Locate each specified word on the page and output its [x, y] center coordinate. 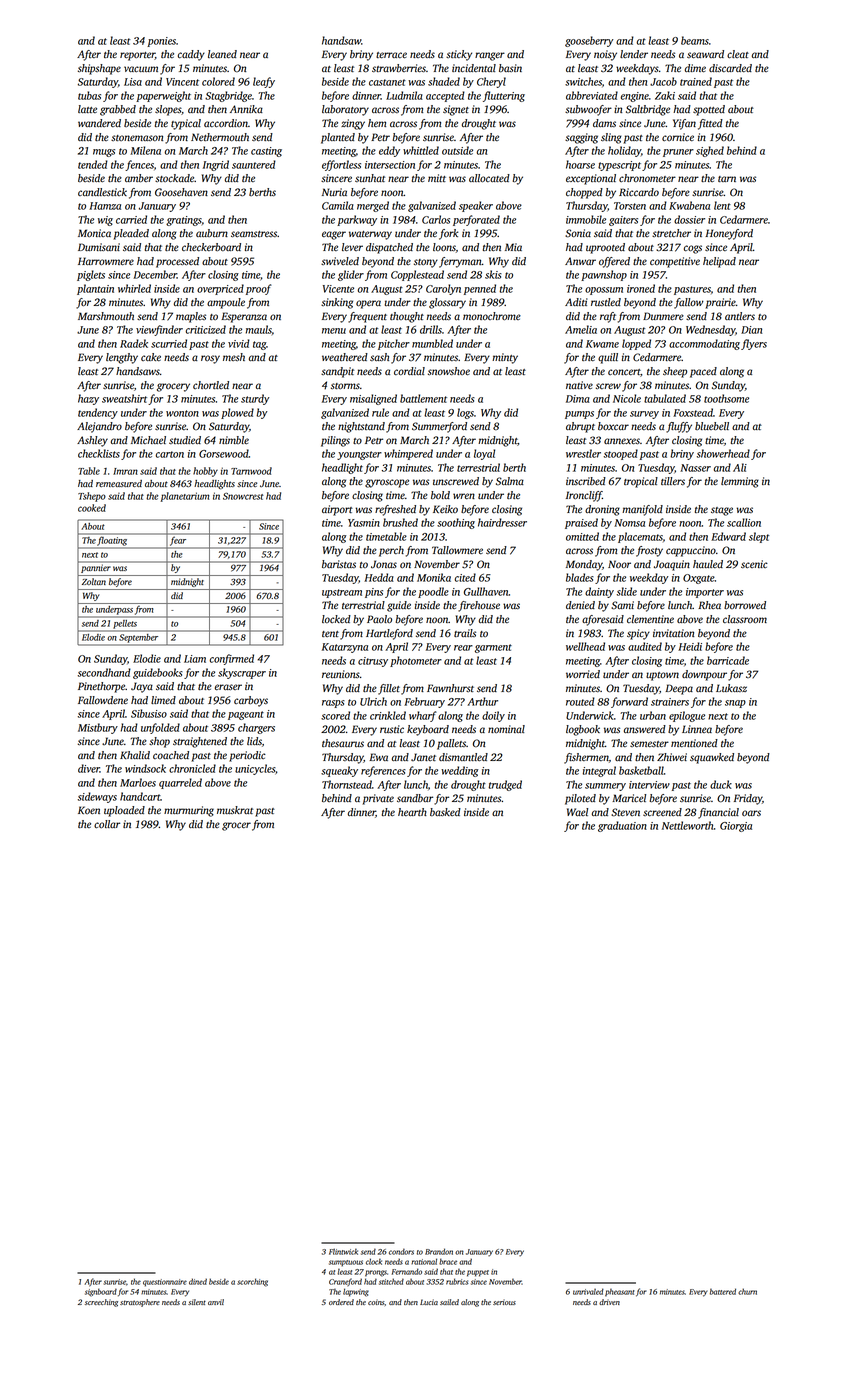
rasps [333, 704]
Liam [195, 659]
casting [266, 152]
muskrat [235, 810]
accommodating [704, 344]
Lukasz [731, 688]
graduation [622, 826]
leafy [264, 82]
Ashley [92, 441]
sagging [581, 138]
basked [445, 812]
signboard [101, 1292]
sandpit [337, 372]
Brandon [439, 1251]
